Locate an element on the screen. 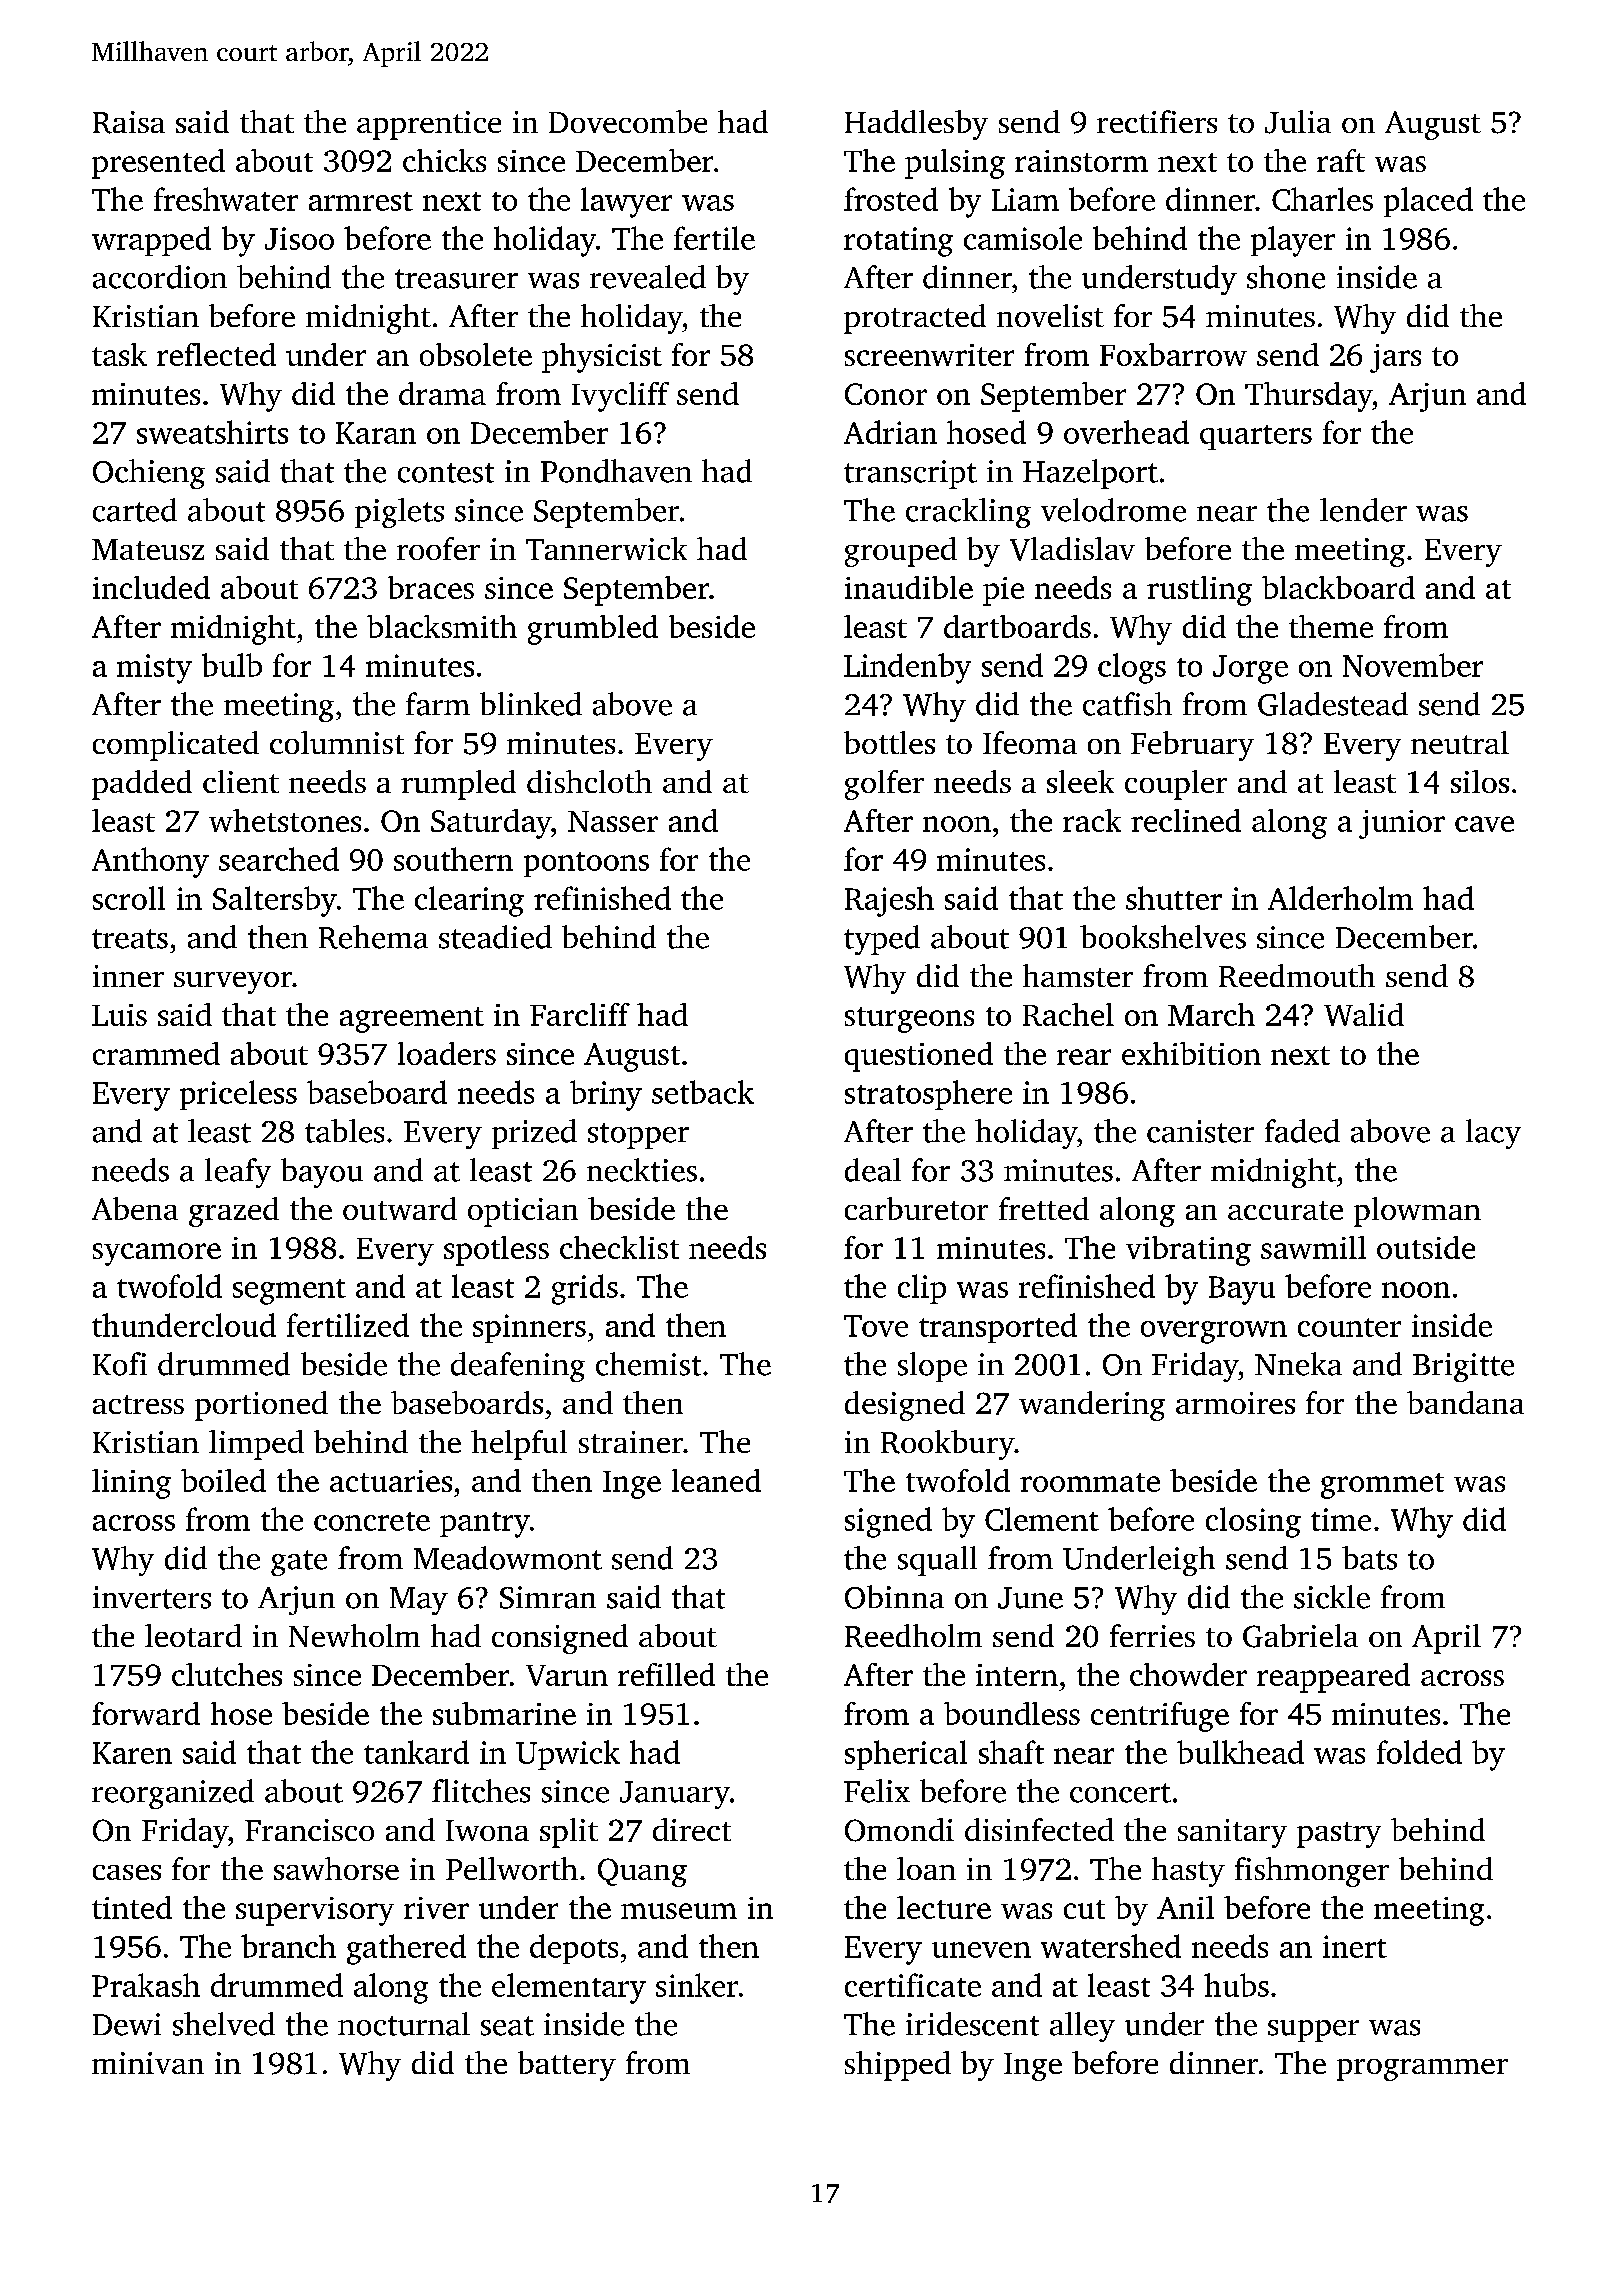 This screenshot has width=1620, height=2292. battery is located at coordinates (567, 2066).
